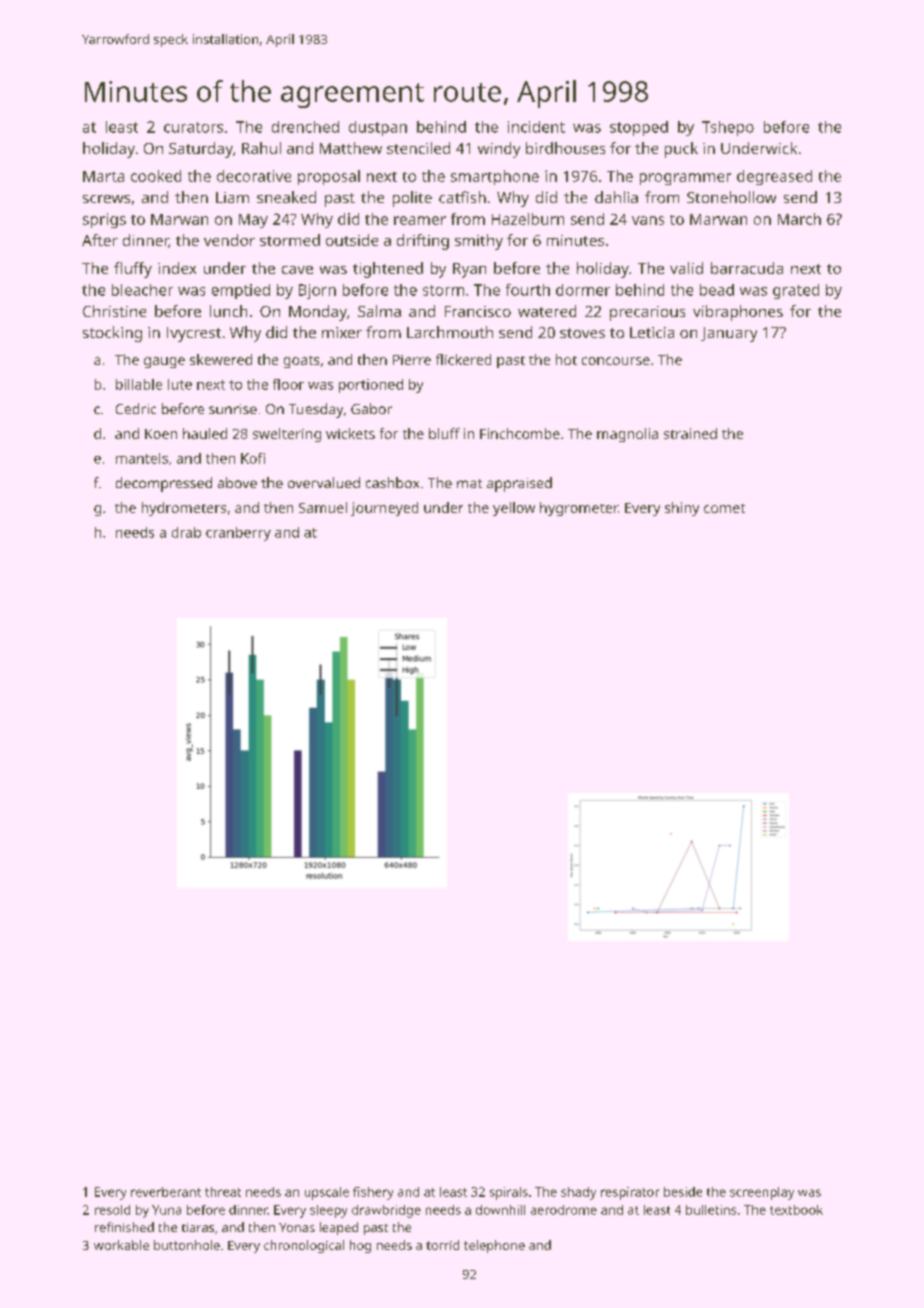  I want to click on yellow, so click(514, 509).
